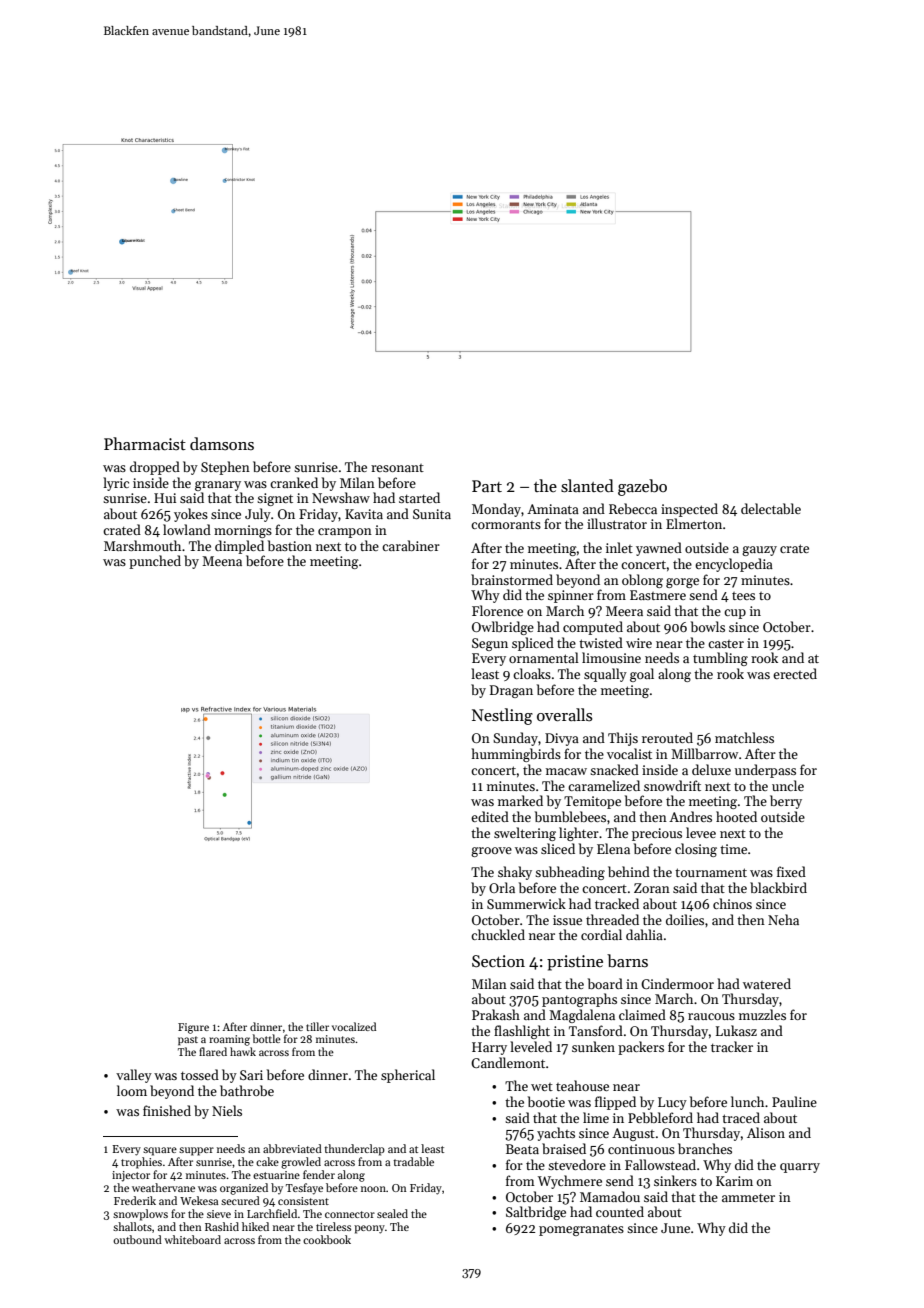 The width and height of the page is (924, 1308). I want to click on Nestling, so click(502, 716).
